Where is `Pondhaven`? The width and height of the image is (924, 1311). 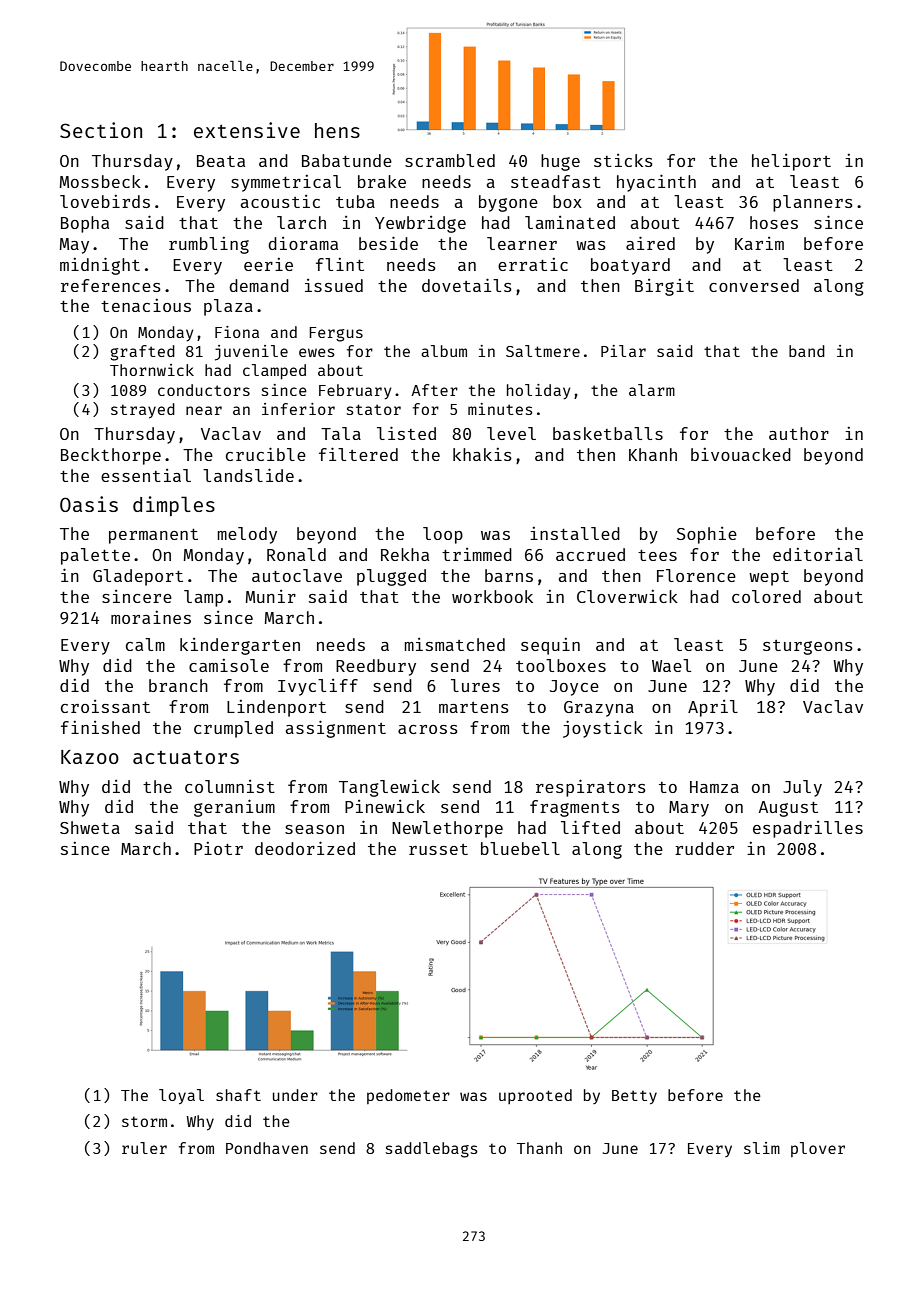
Pondhaven is located at coordinates (267, 1148).
